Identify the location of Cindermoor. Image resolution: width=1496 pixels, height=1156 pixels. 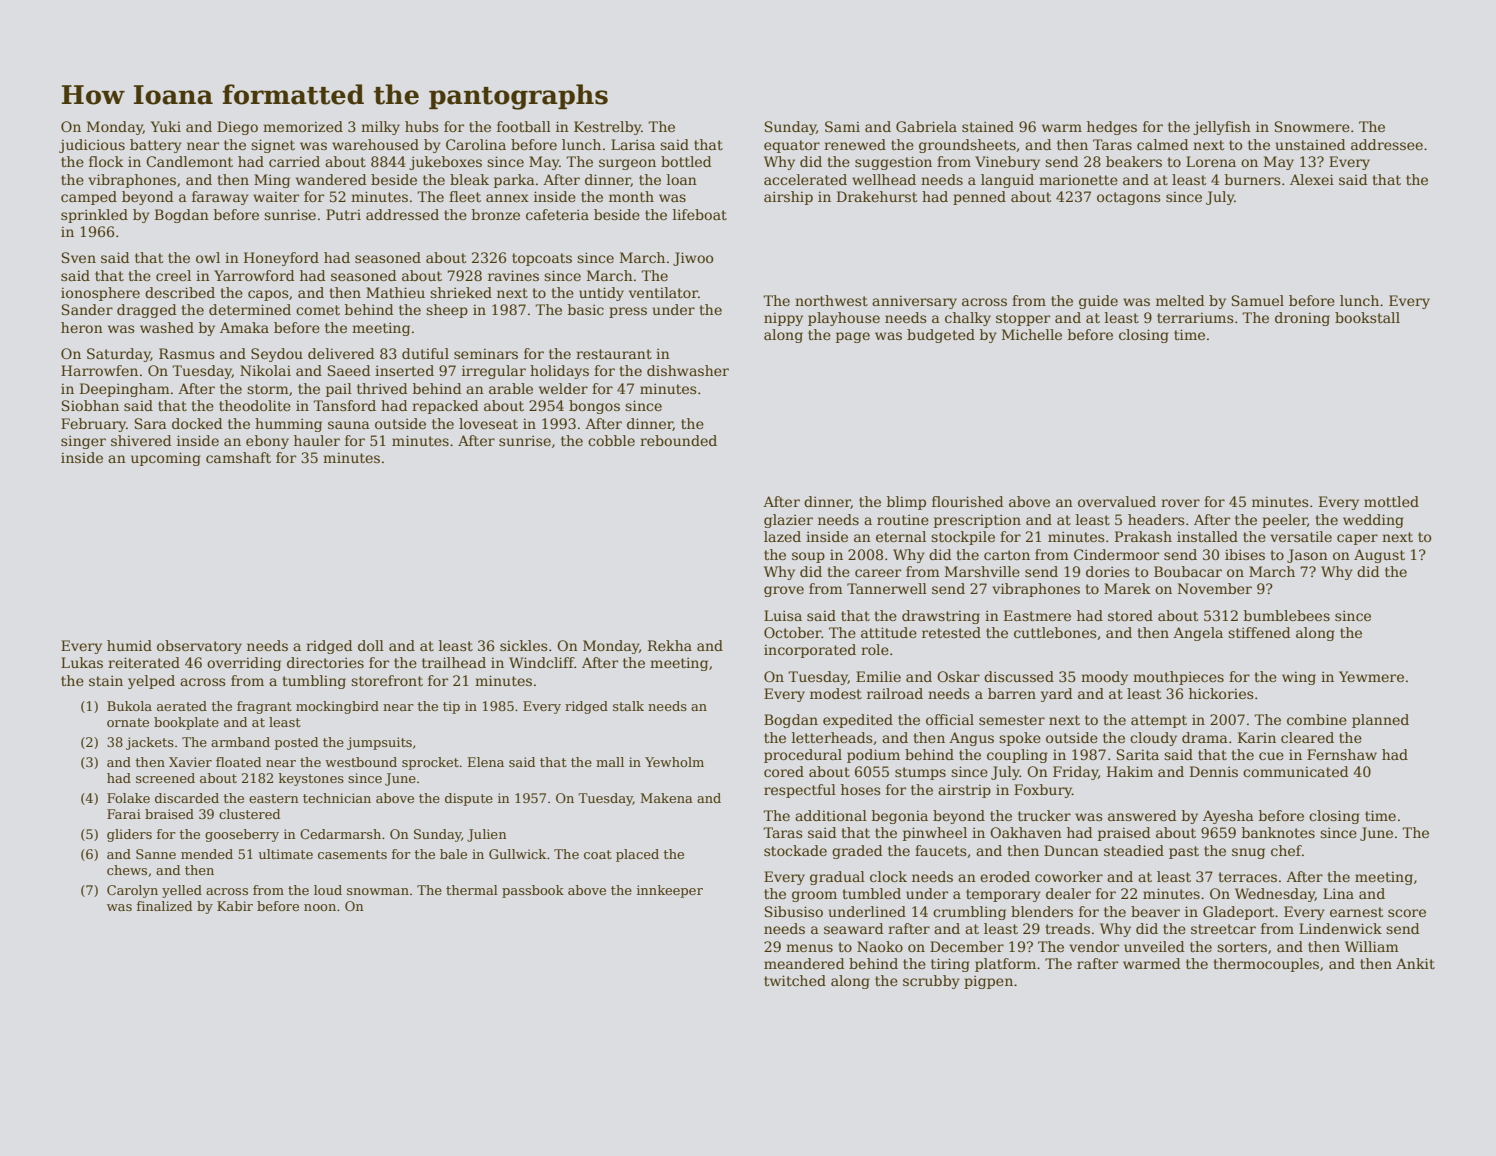
(1116, 554).
